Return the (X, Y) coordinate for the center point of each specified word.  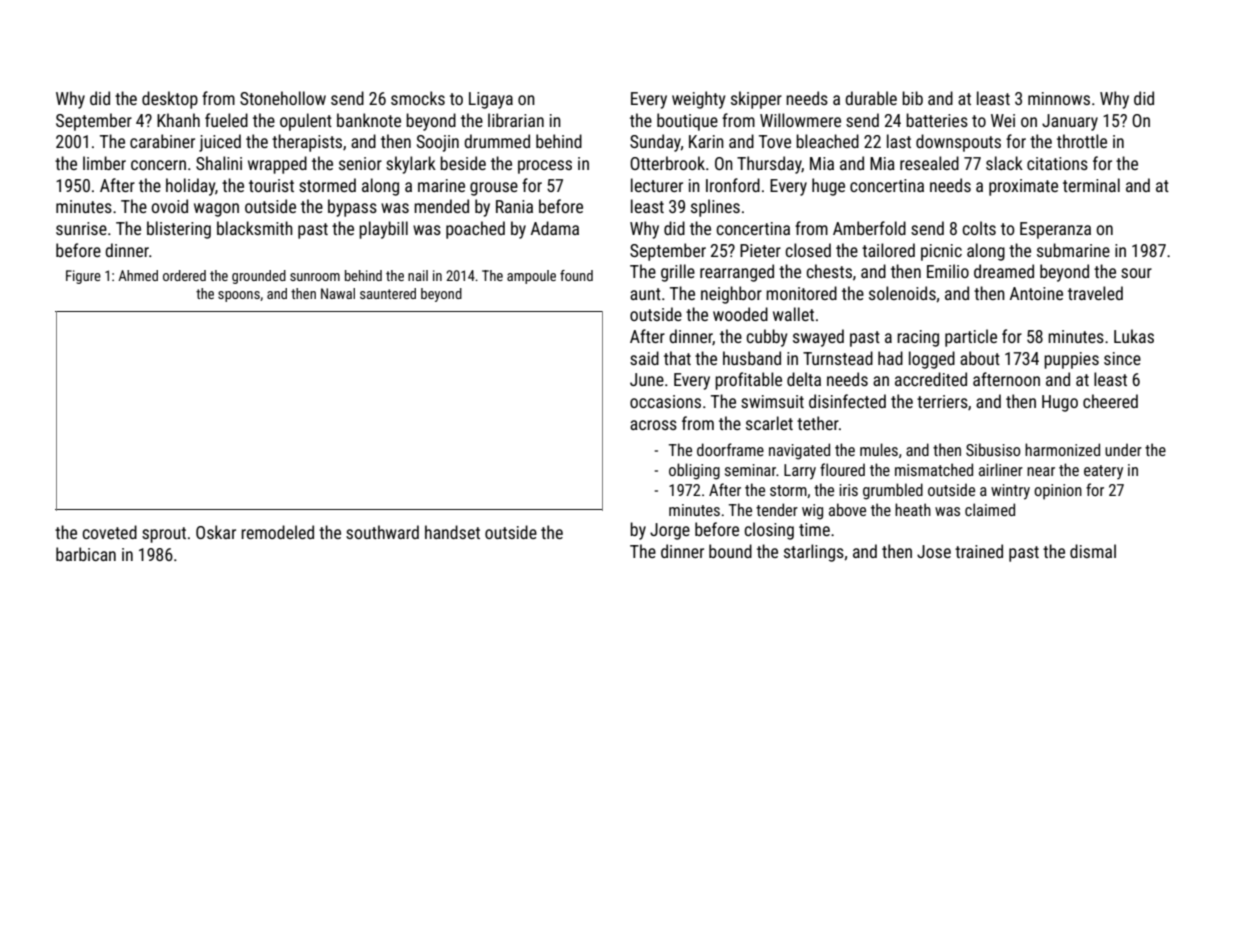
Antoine (1036, 293)
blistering (179, 230)
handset (452, 532)
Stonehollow (283, 98)
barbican (86, 554)
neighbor (731, 295)
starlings (814, 553)
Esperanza (1055, 230)
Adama (555, 228)
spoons (239, 296)
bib (912, 98)
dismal (1093, 551)
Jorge (670, 531)
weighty (699, 100)
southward (382, 532)
